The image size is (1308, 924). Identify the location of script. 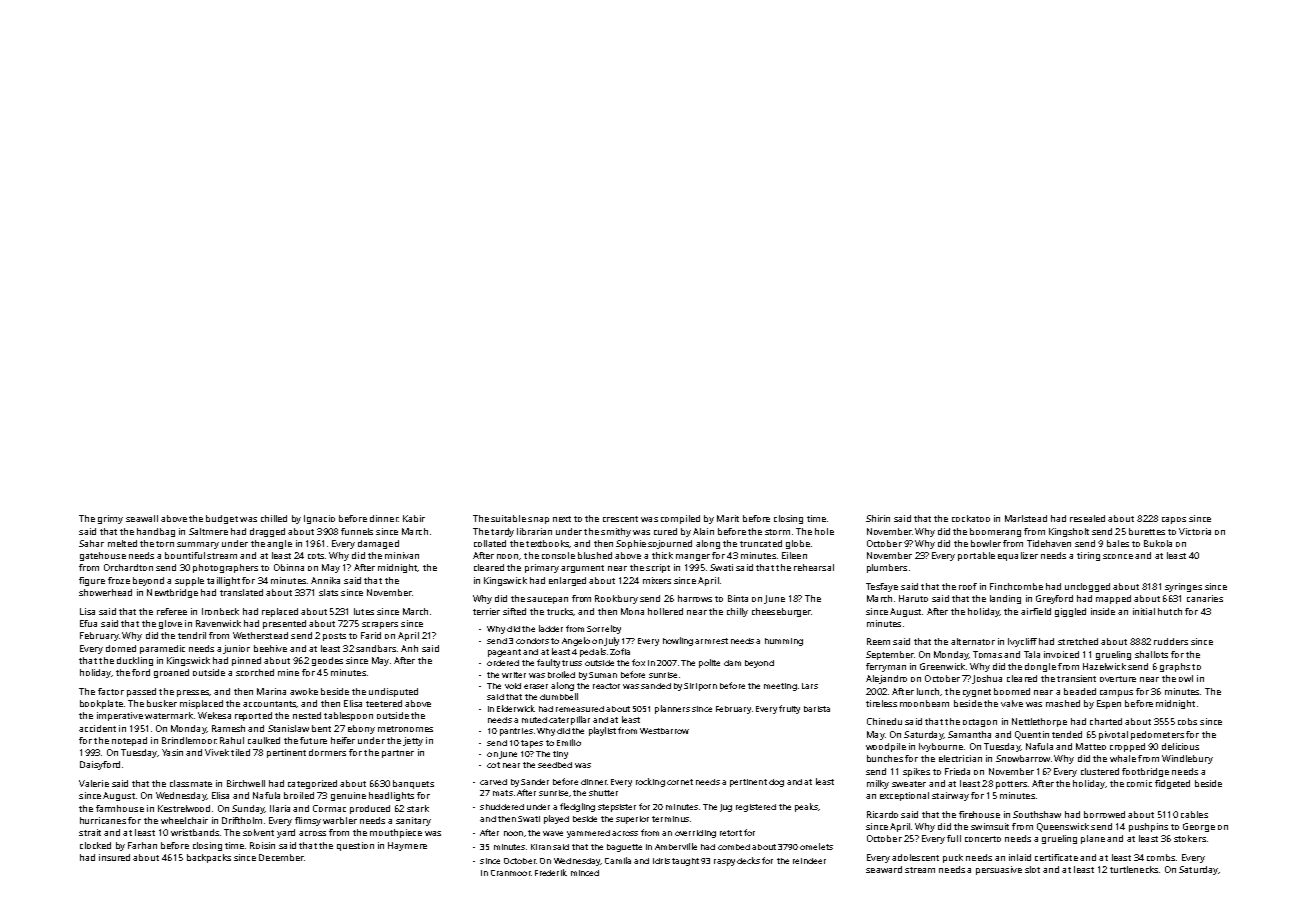
(658, 568).
